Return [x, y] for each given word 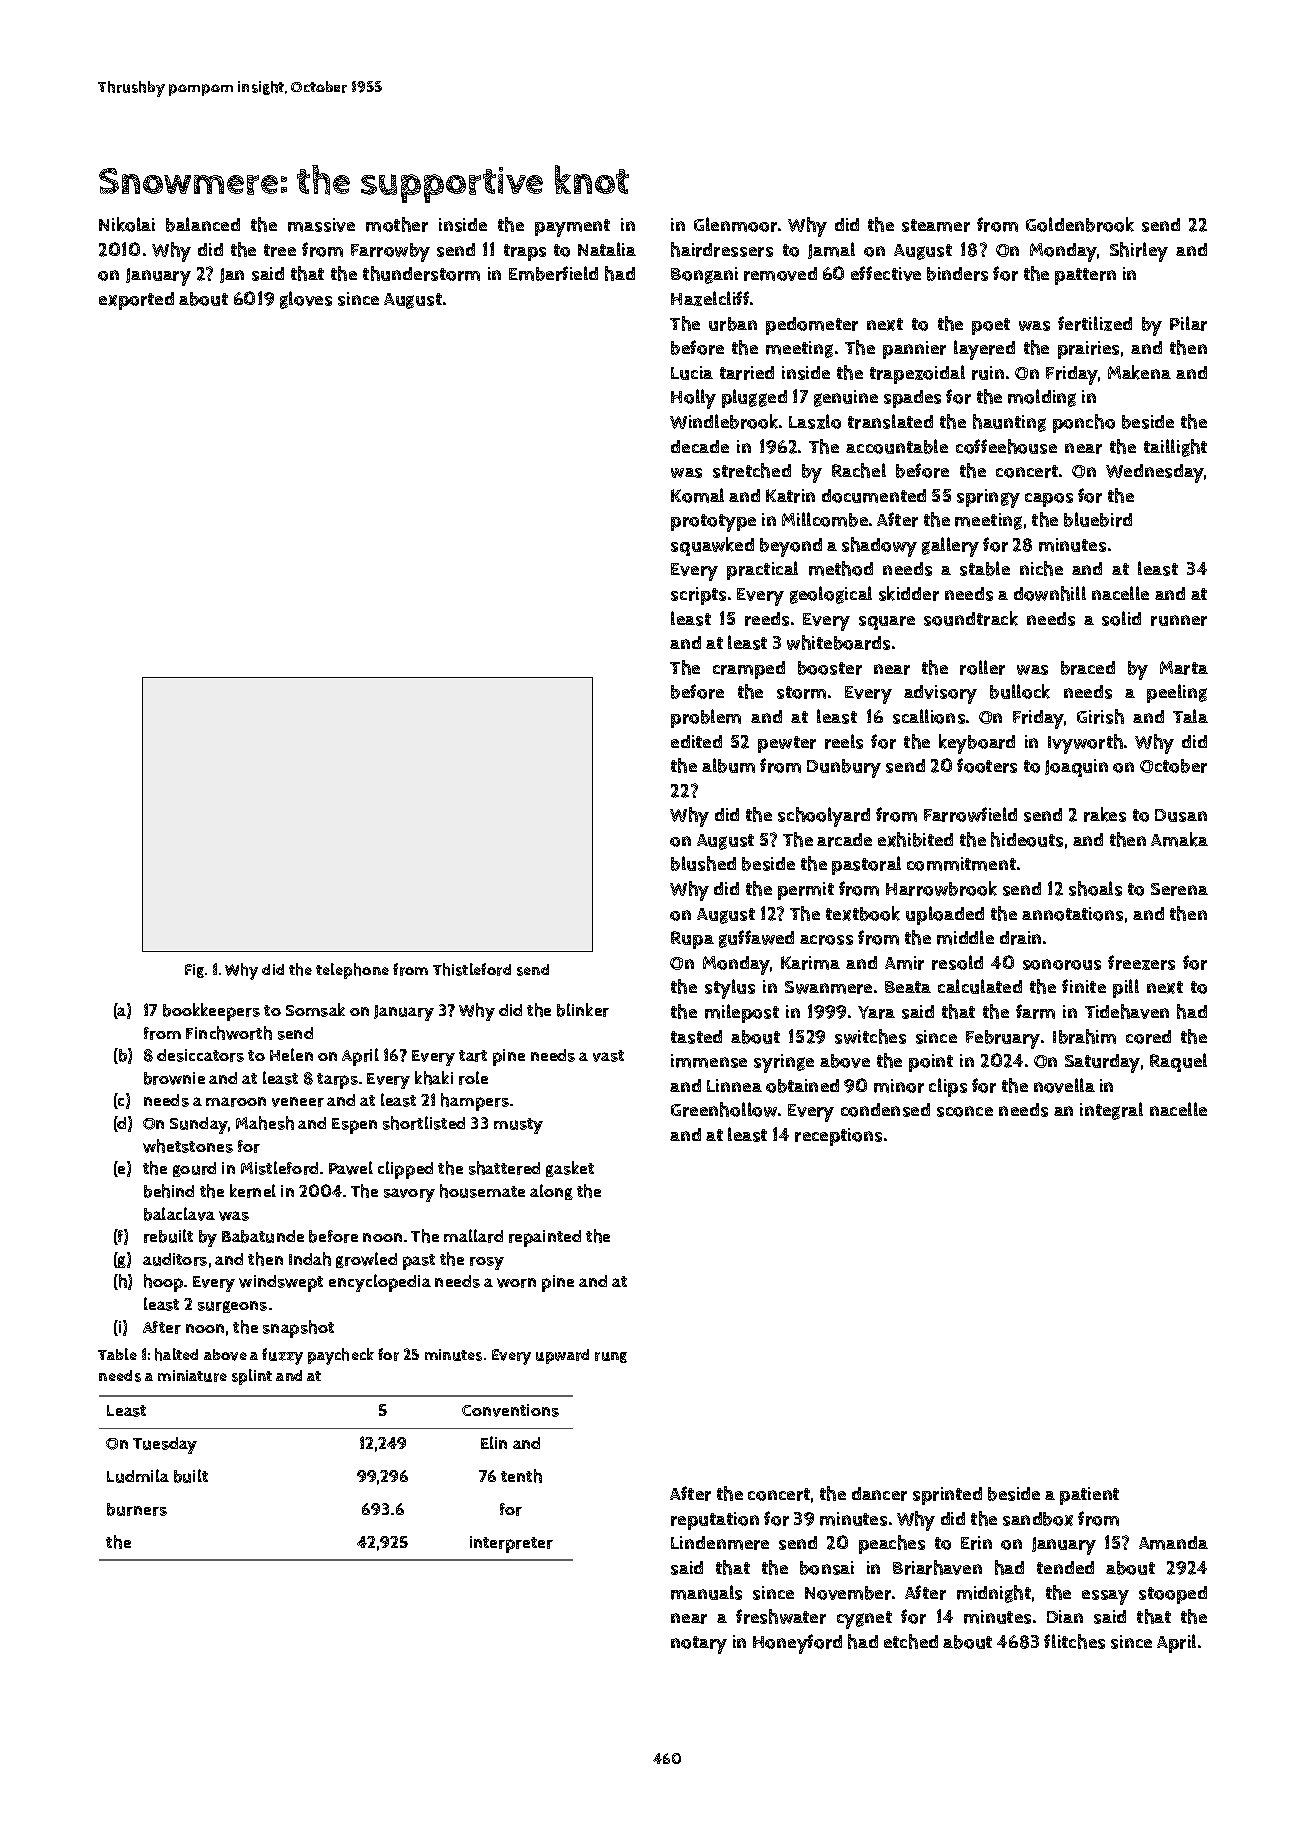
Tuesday [165, 1445]
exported [136, 301]
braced [1088, 668]
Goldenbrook [1080, 224]
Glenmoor [735, 224]
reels [844, 741]
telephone [352, 971]
